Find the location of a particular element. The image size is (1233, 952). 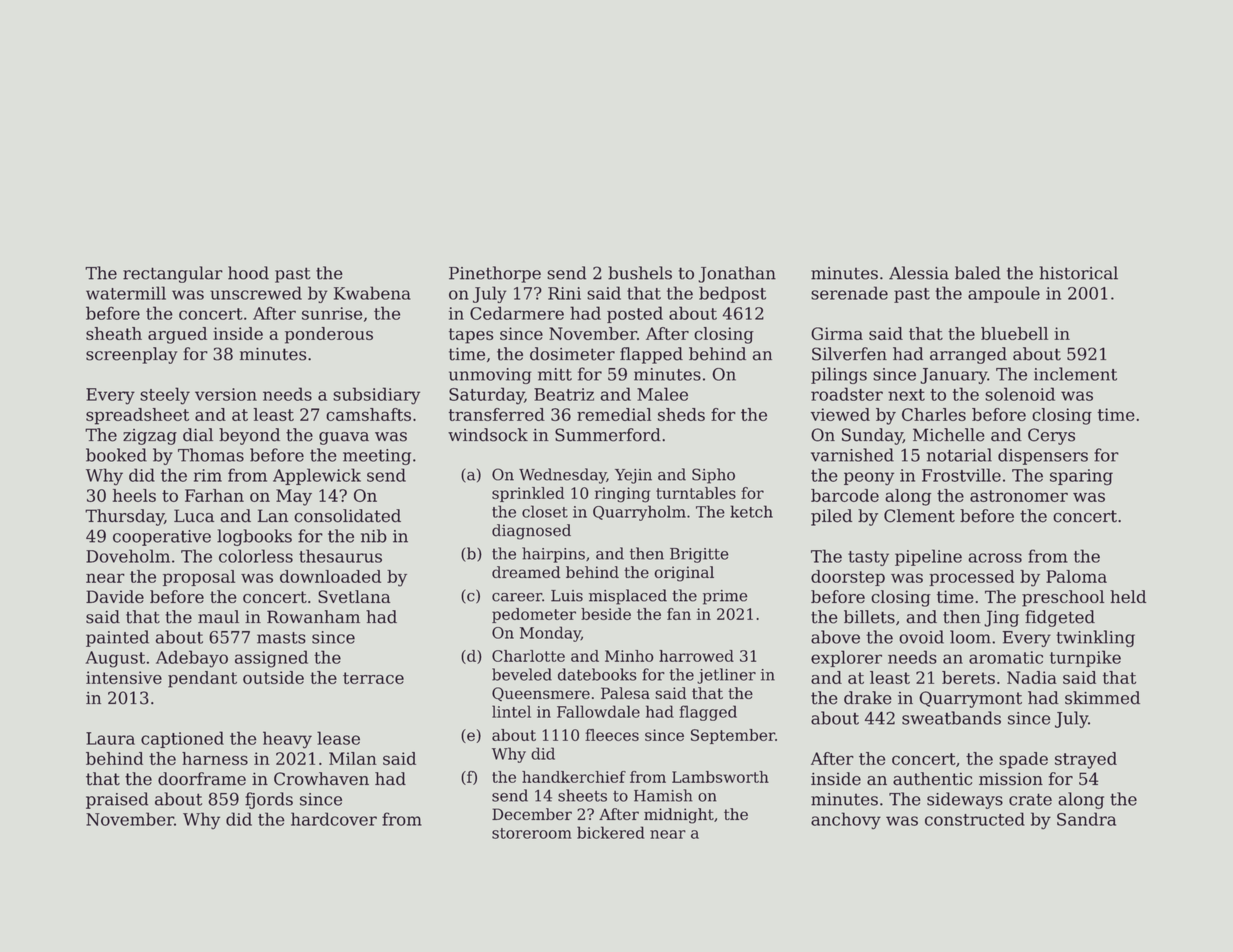

turnpike is located at coordinates (1085, 658).
